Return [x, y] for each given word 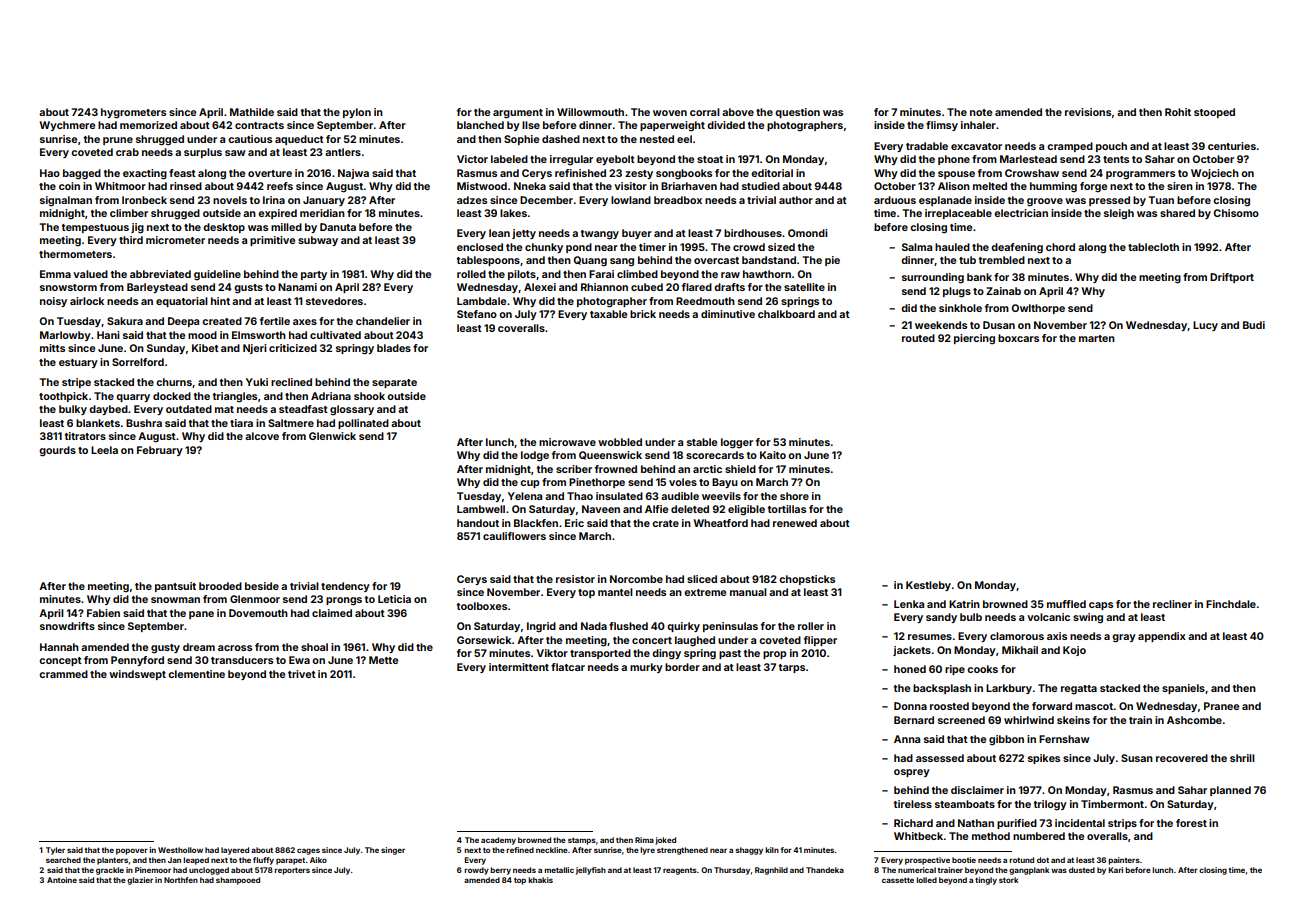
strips [1122, 824]
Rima [644, 840]
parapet [290, 861]
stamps [582, 841]
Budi [1254, 325]
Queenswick [610, 455]
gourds [57, 451]
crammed [63, 674]
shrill [1242, 758]
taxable [608, 314]
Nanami [297, 287]
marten [1097, 338]
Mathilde [252, 112]
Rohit [1178, 112]
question [797, 113]
